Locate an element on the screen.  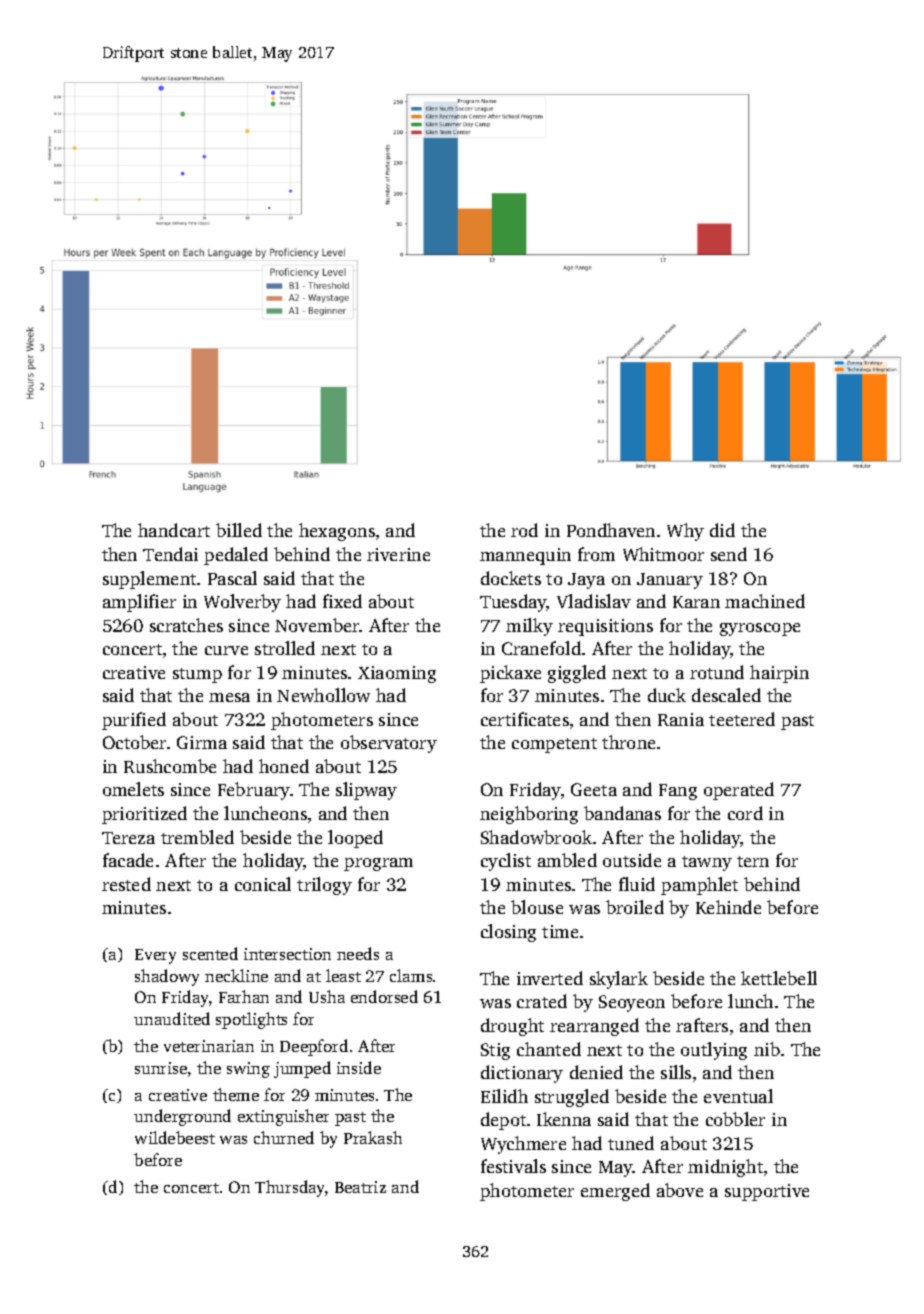
wildebeest is located at coordinates (175, 1137).
